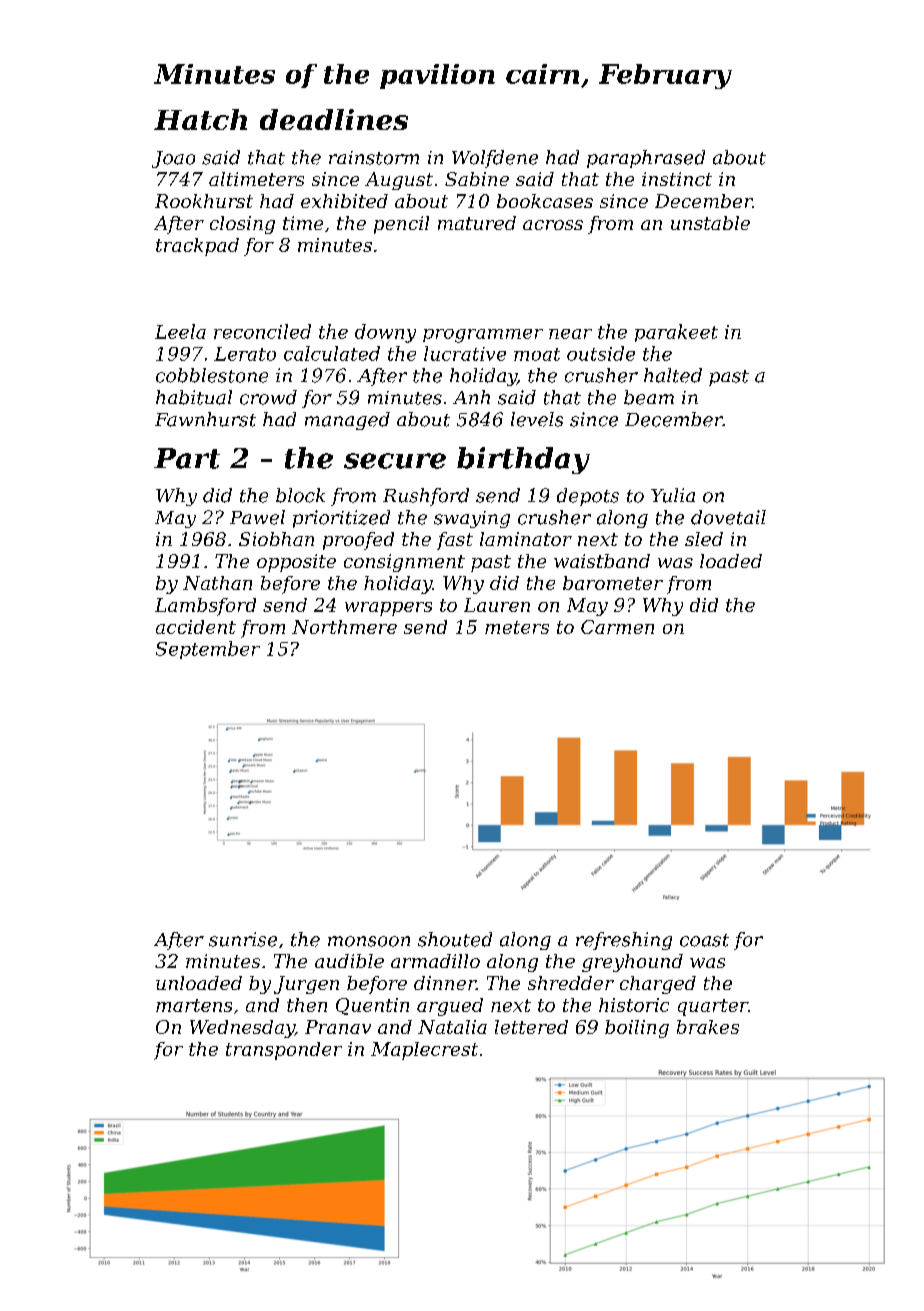 Image resolution: width=924 pixels, height=1311 pixels. What do you see at coordinates (284, 1051) in the image?
I see `transponder` at bounding box center [284, 1051].
